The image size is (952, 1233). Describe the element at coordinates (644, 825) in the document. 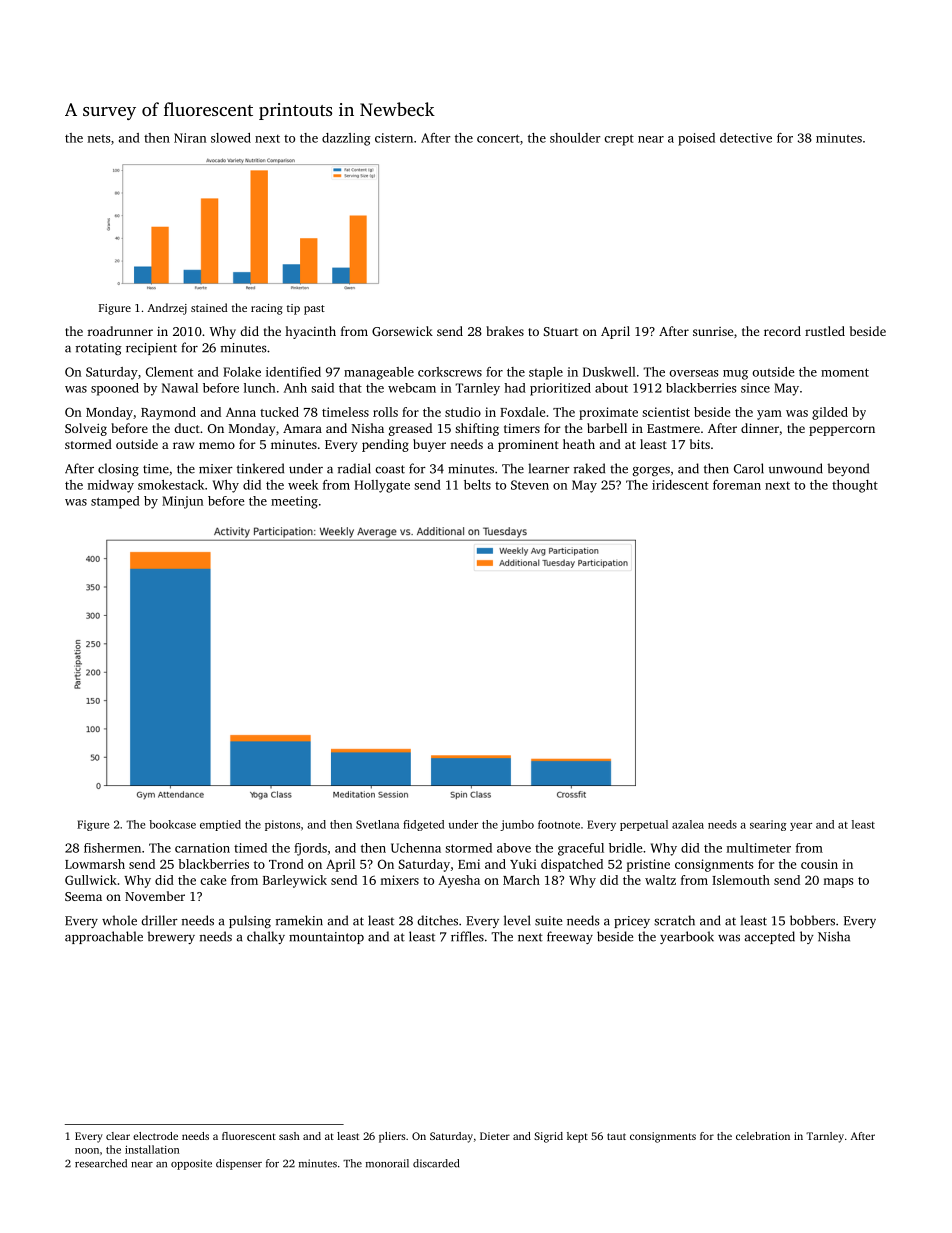

I see `perpetual` at that location.
